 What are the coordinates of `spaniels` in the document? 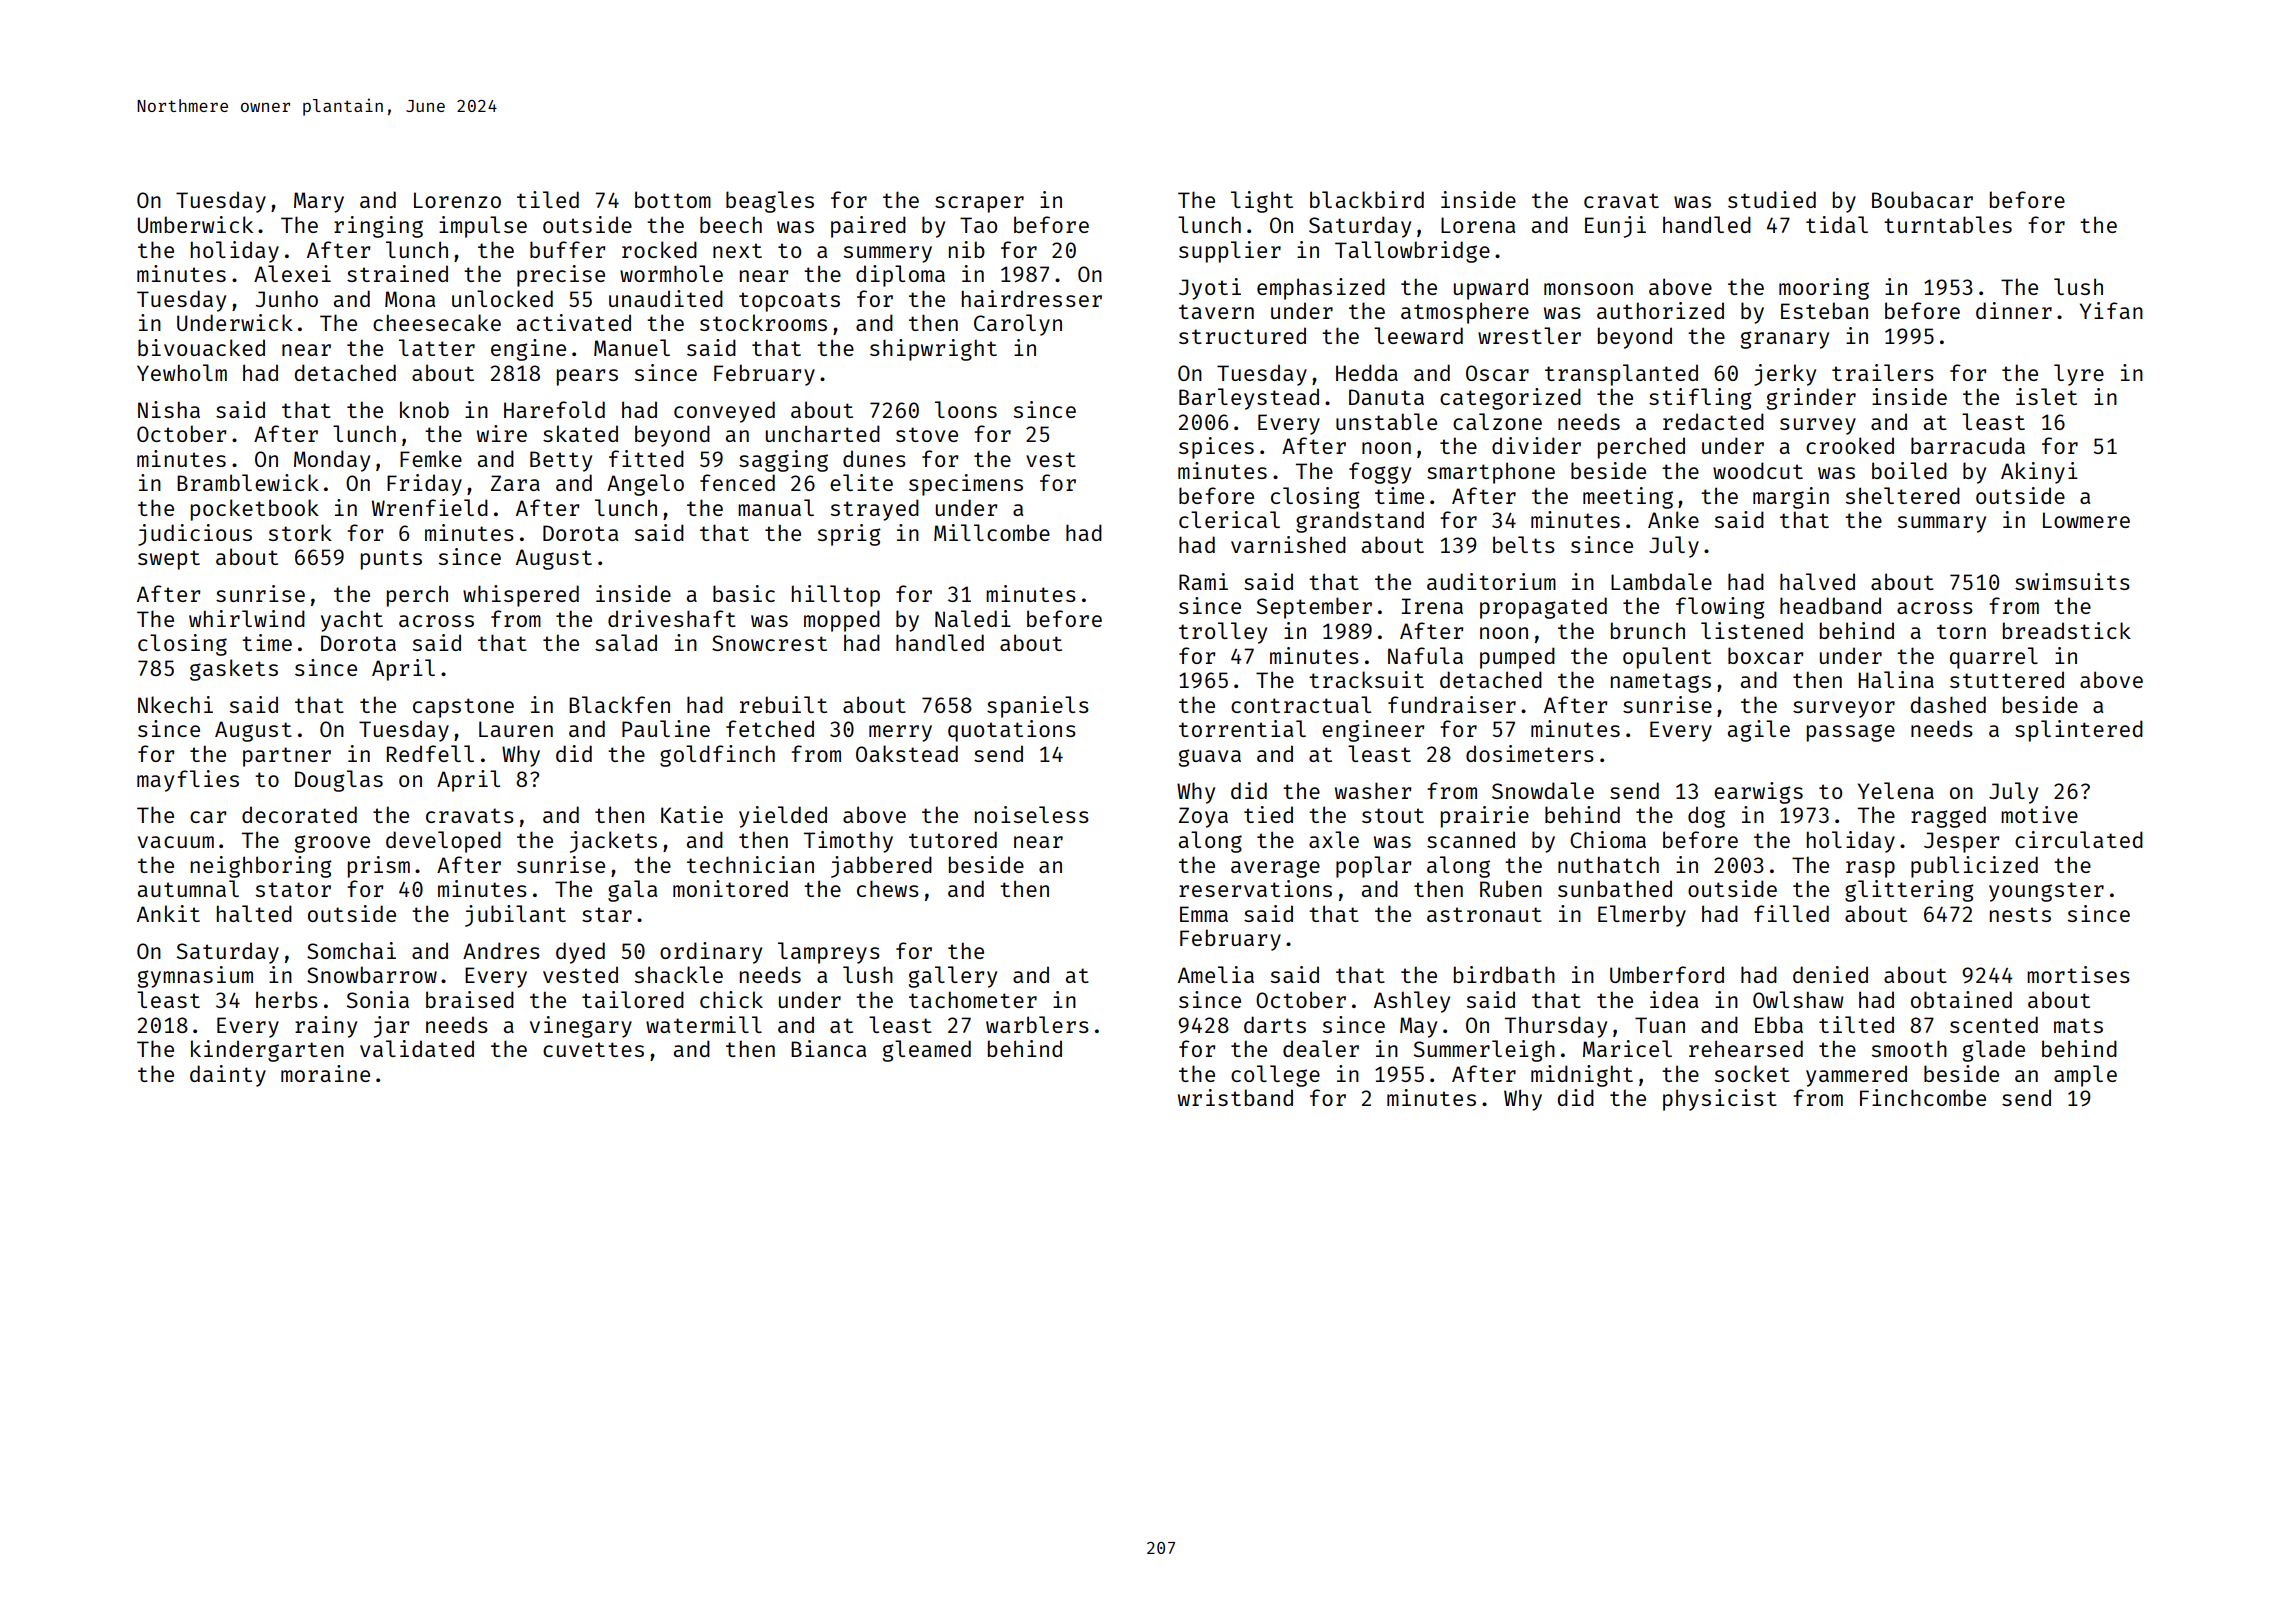 It's located at (1038, 707).
